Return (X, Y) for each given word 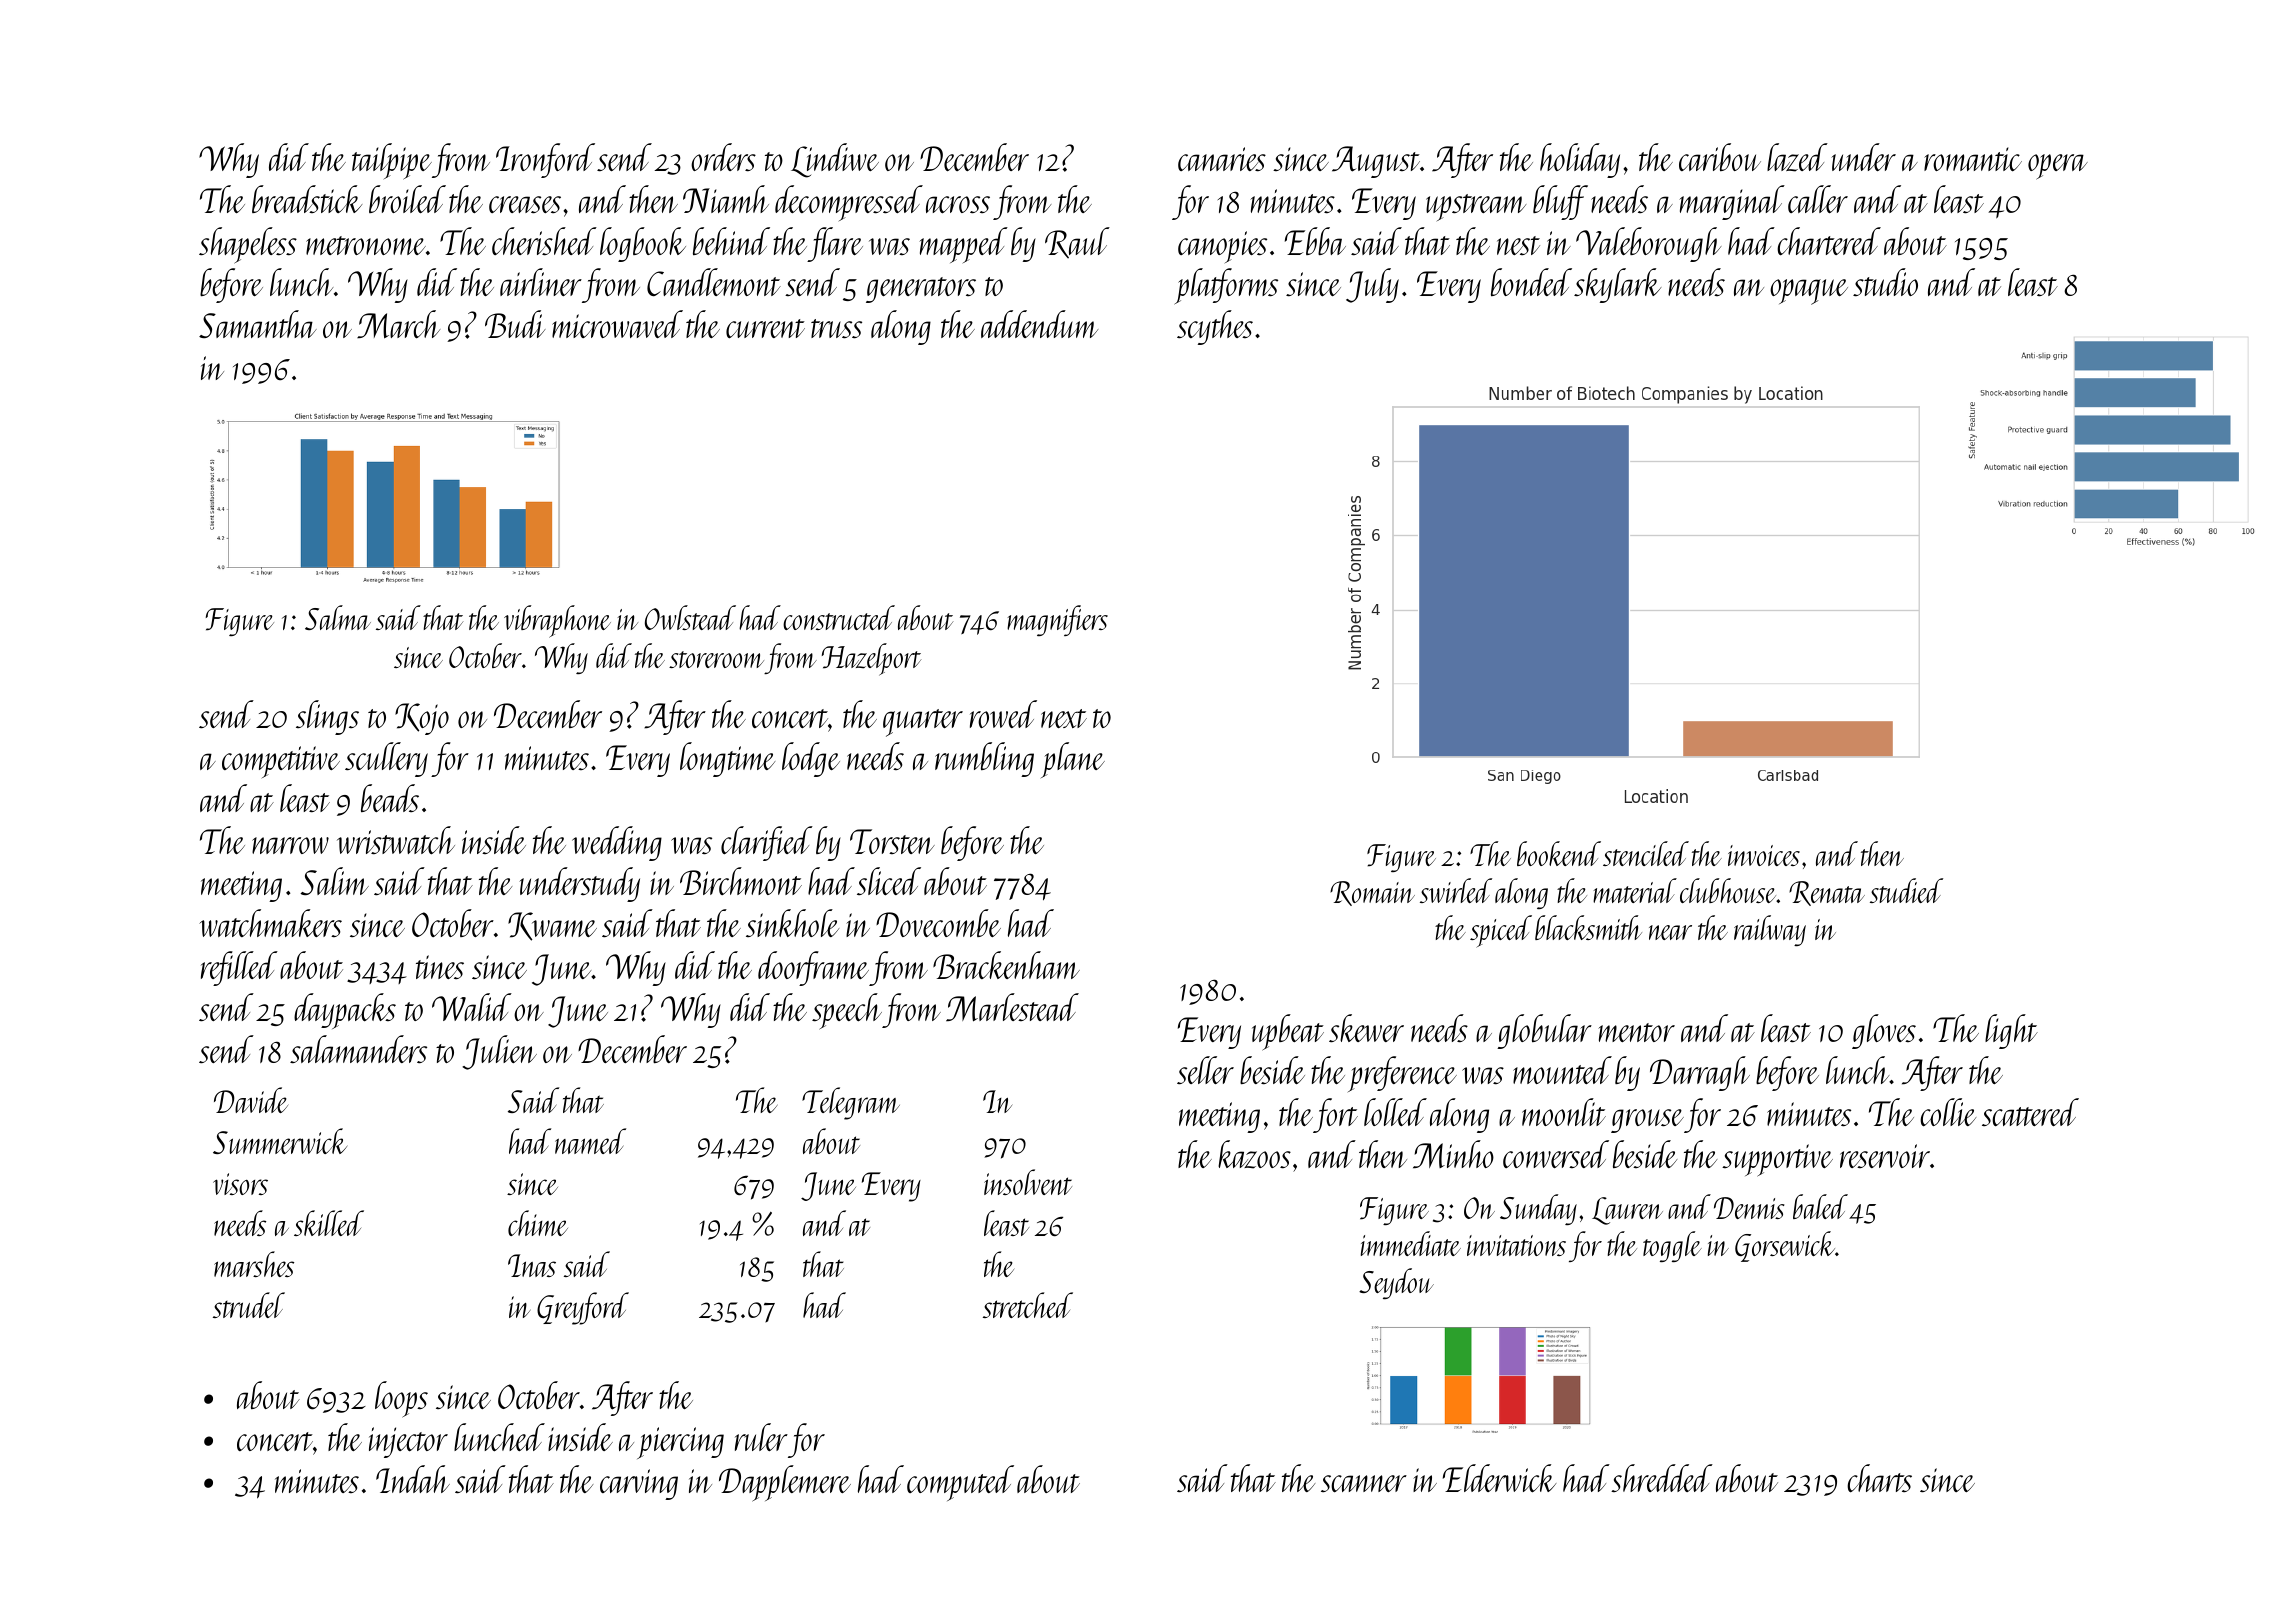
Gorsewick (1785, 1246)
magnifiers (1057, 620)
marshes (254, 1264)
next (1064, 718)
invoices (1764, 855)
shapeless (248, 245)
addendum (1039, 324)
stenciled (1646, 853)
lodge (811, 759)
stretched (1028, 1305)
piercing (680, 1443)
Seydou (1396, 1283)
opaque (1809, 292)
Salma (338, 617)
